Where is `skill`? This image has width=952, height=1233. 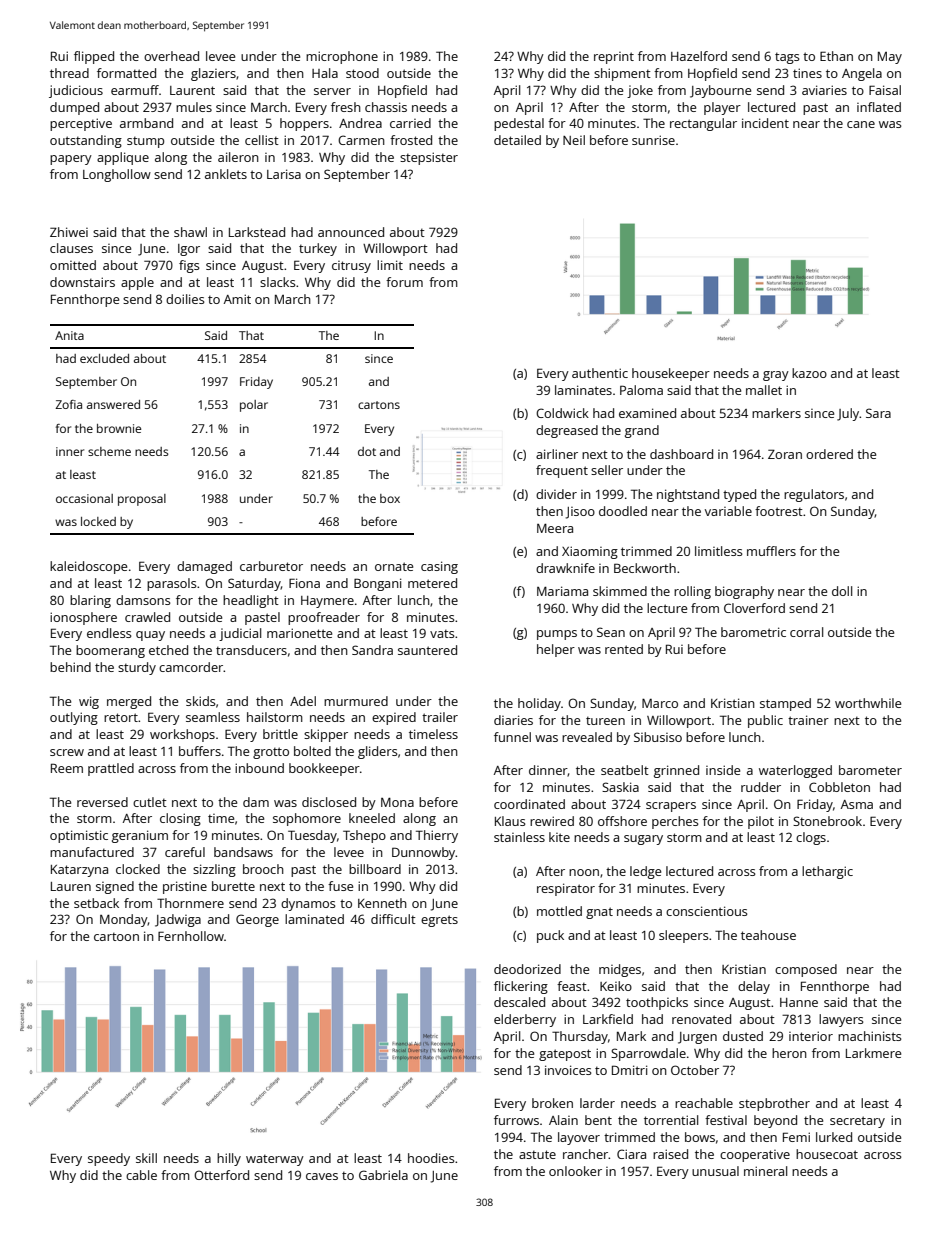
skill is located at coordinates (146, 1158).
